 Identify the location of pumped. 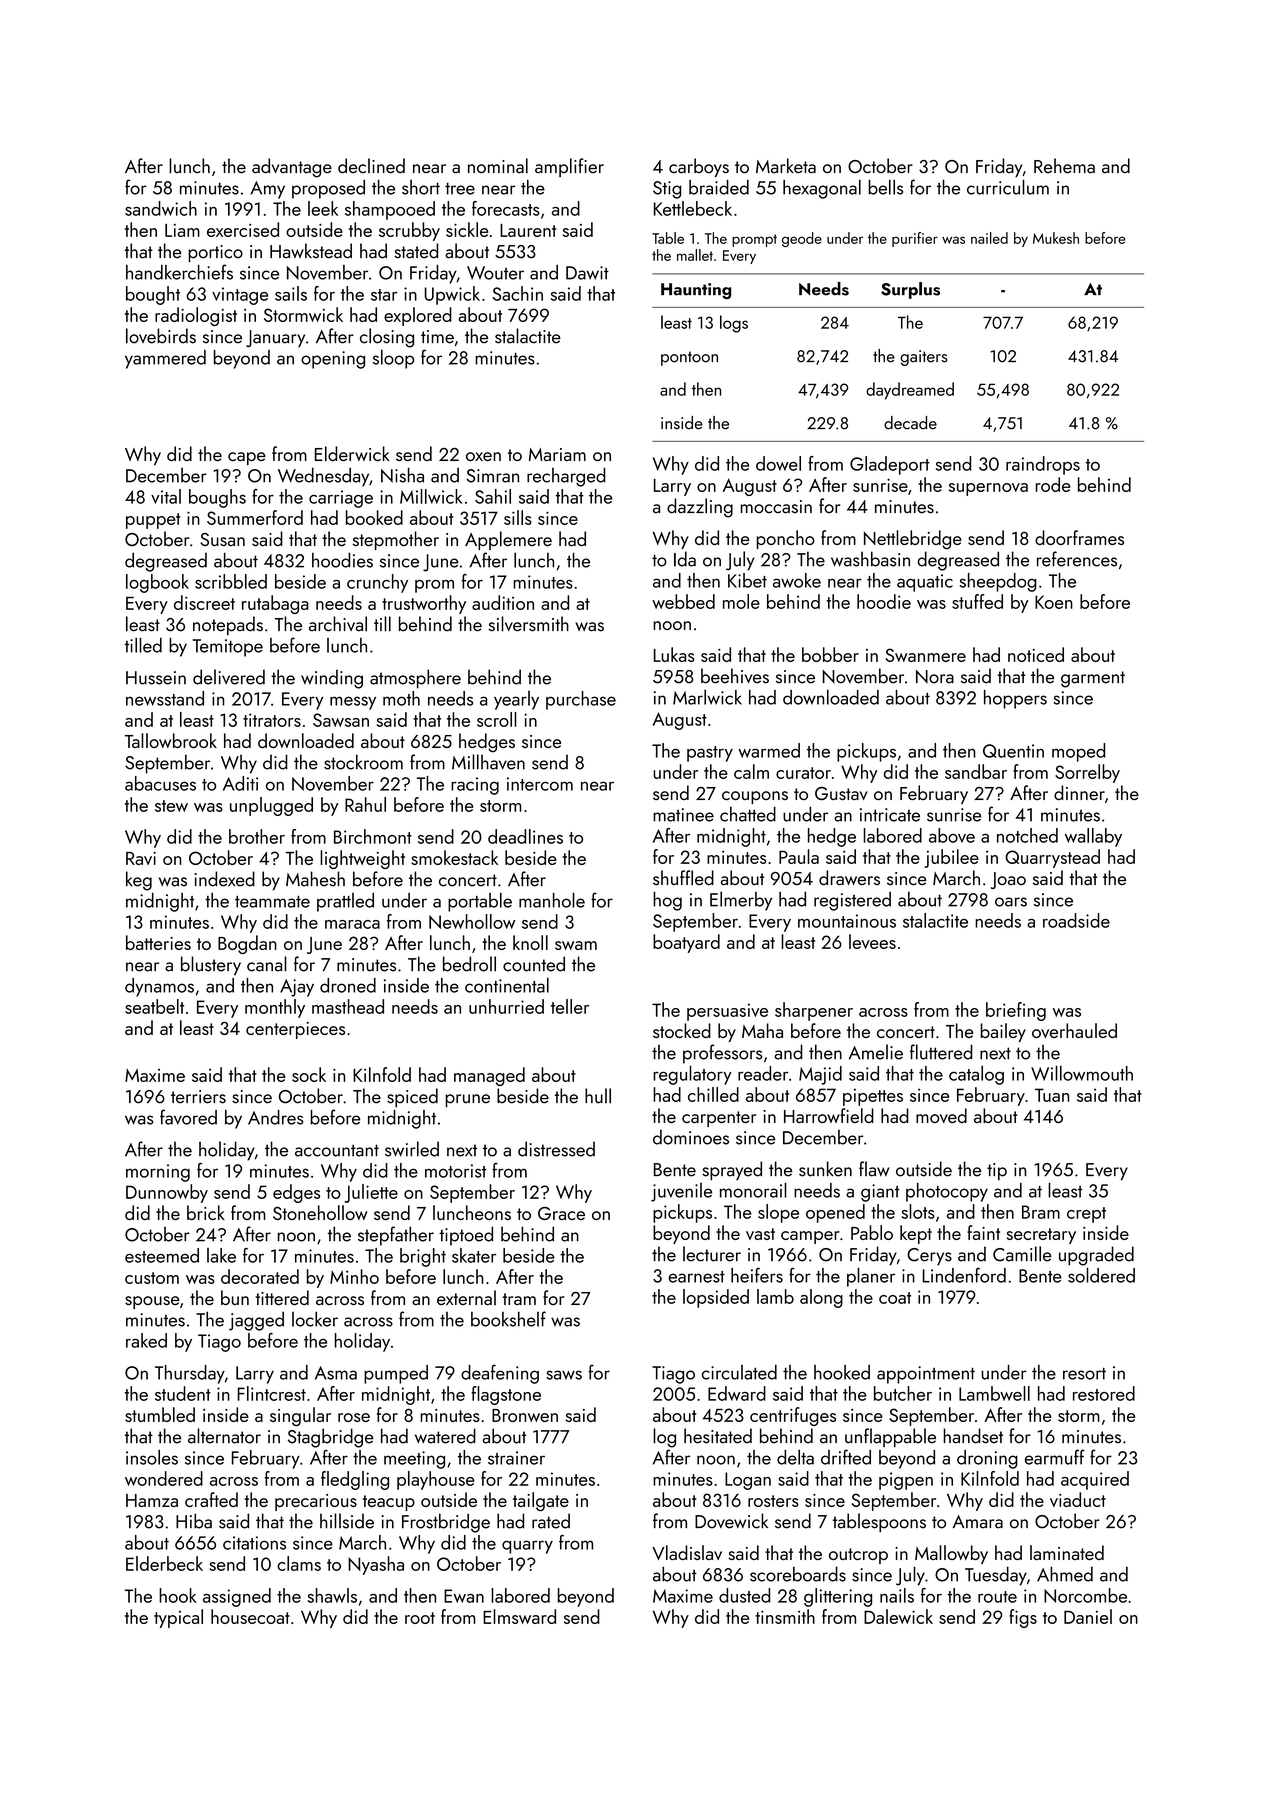
(396, 1374).
